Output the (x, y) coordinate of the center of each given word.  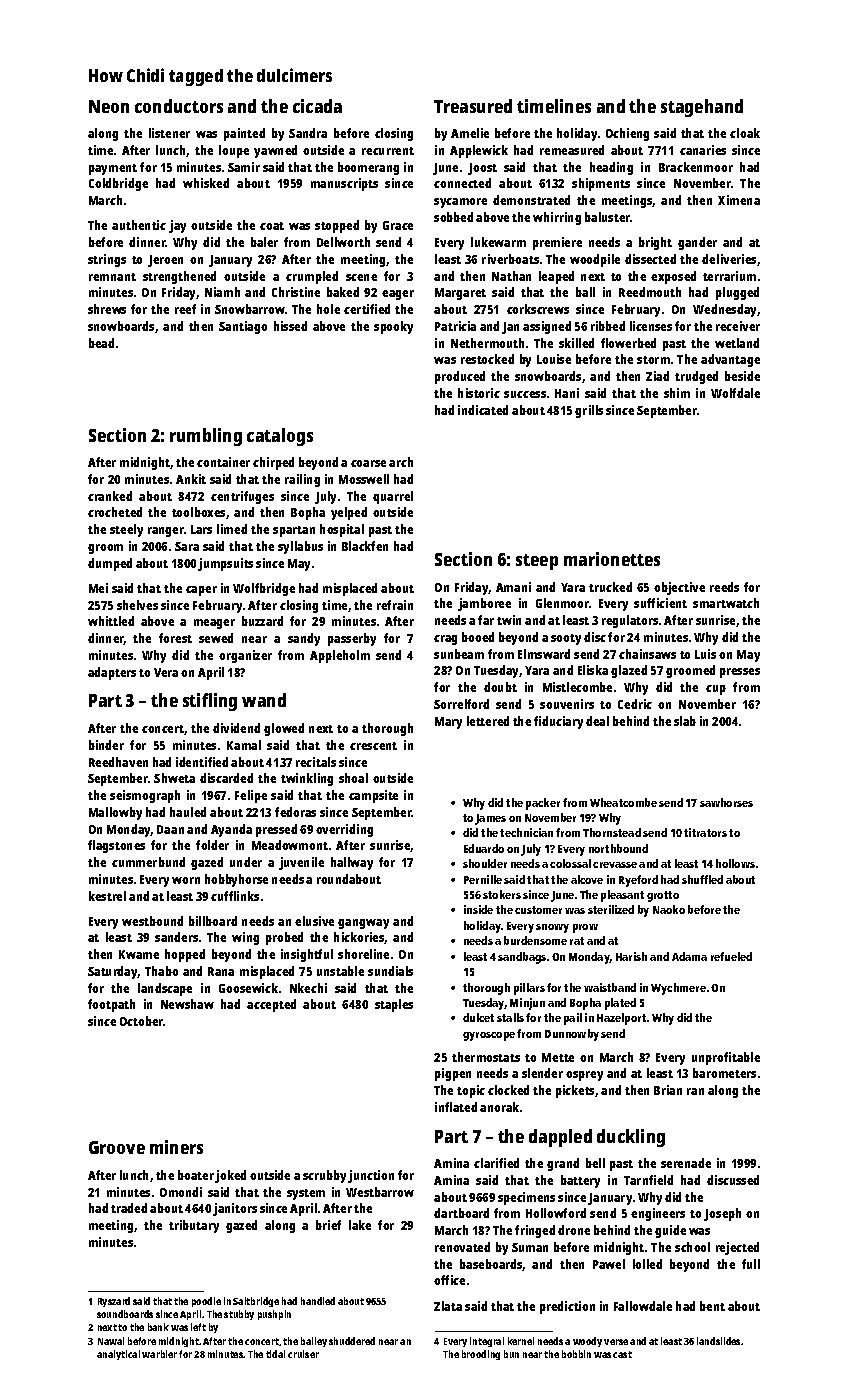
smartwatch (726, 603)
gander (697, 243)
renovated (462, 1247)
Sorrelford (461, 704)
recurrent (388, 151)
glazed (629, 671)
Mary (448, 723)
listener (169, 133)
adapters (112, 673)
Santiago (243, 327)
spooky (393, 327)
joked (230, 1176)
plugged (737, 293)
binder (106, 745)
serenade (686, 1163)
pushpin (274, 1315)
